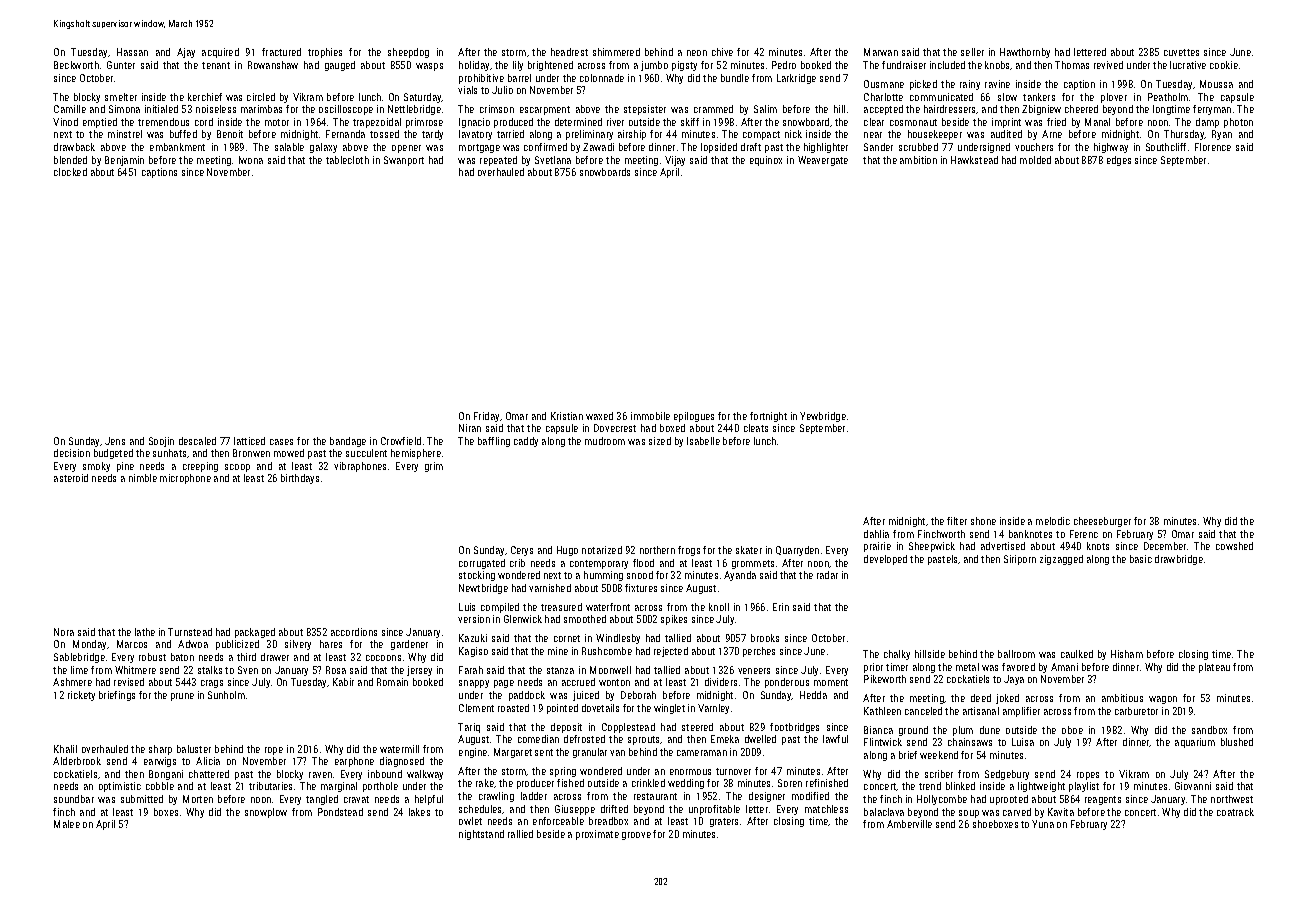  I want to click on headrest, so click(569, 52).
